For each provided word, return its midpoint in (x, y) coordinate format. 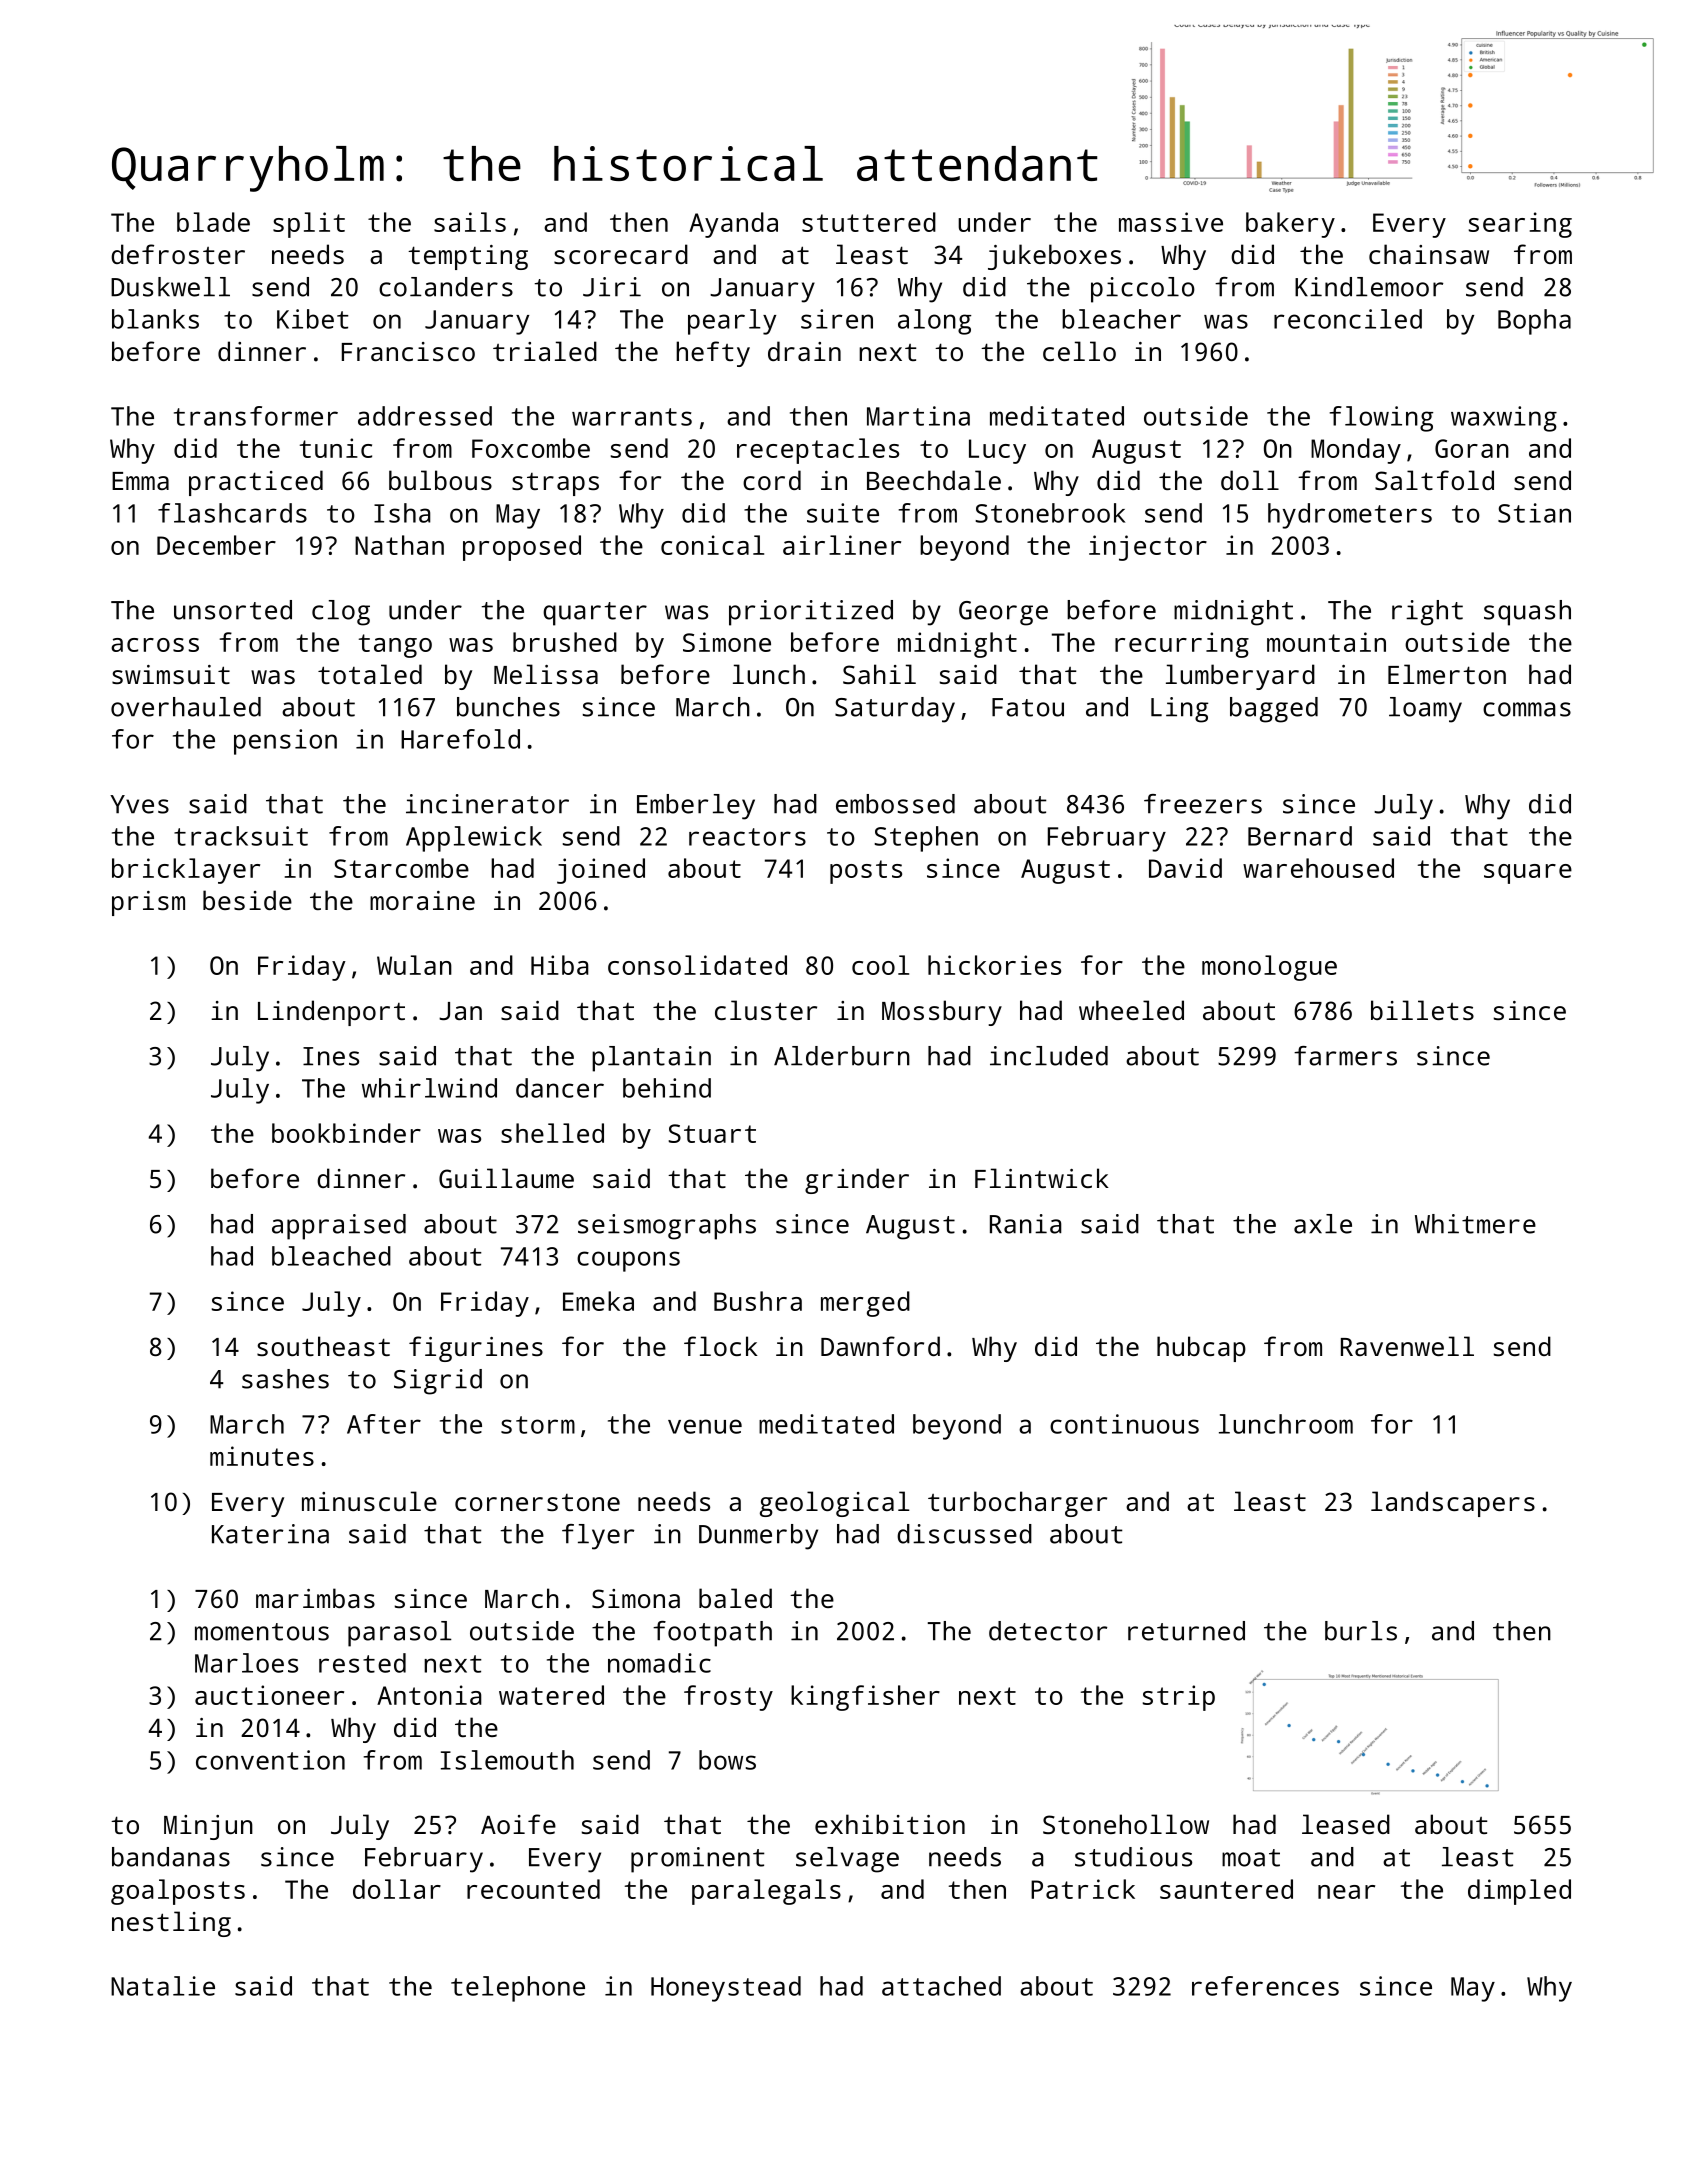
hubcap (1201, 1349)
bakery (1290, 225)
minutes (262, 1456)
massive (1171, 222)
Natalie (163, 1986)
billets (1422, 1010)
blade (213, 222)
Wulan (414, 965)
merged (865, 1304)
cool (880, 965)
